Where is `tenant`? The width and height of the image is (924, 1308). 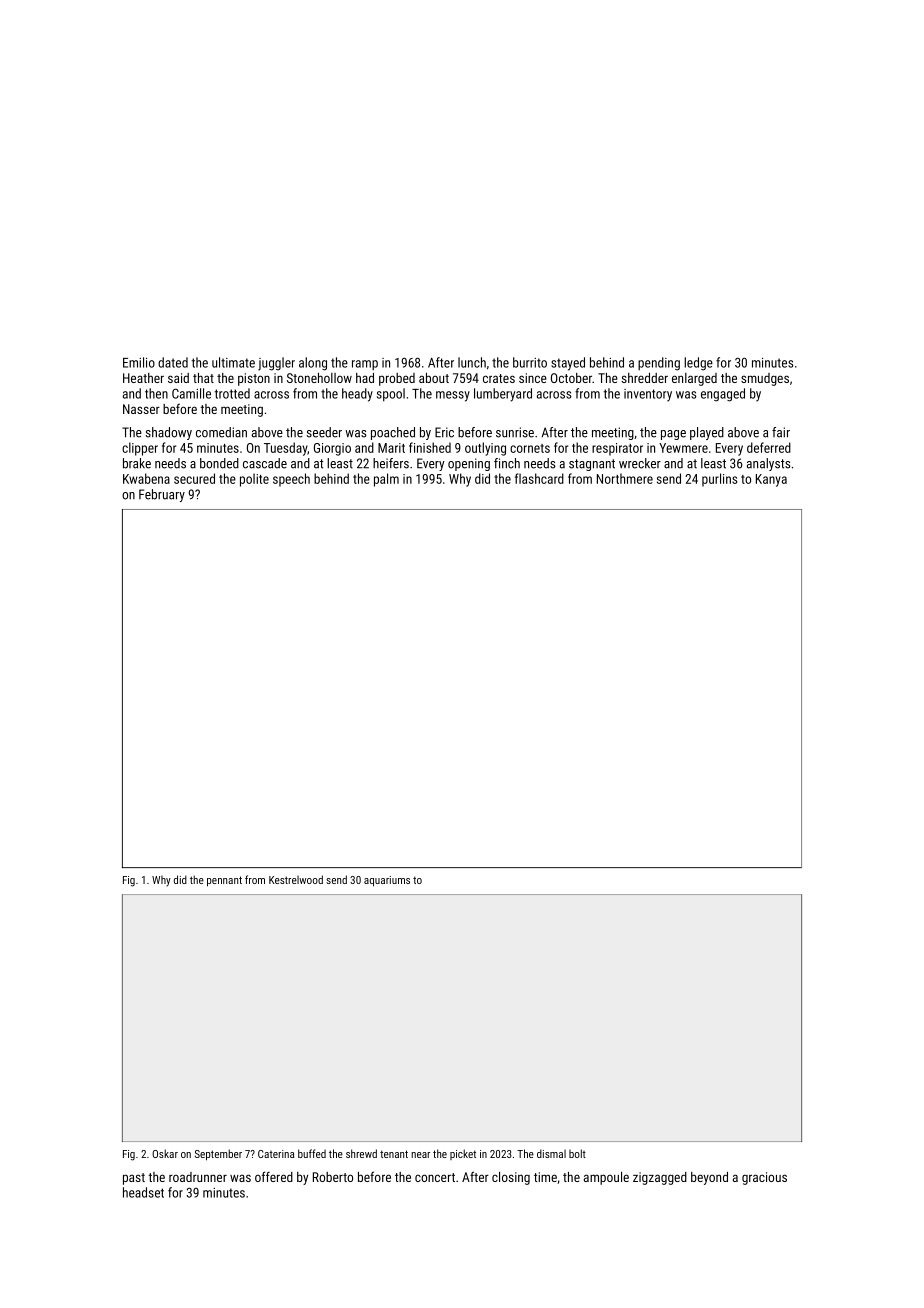 tenant is located at coordinates (394, 1154).
